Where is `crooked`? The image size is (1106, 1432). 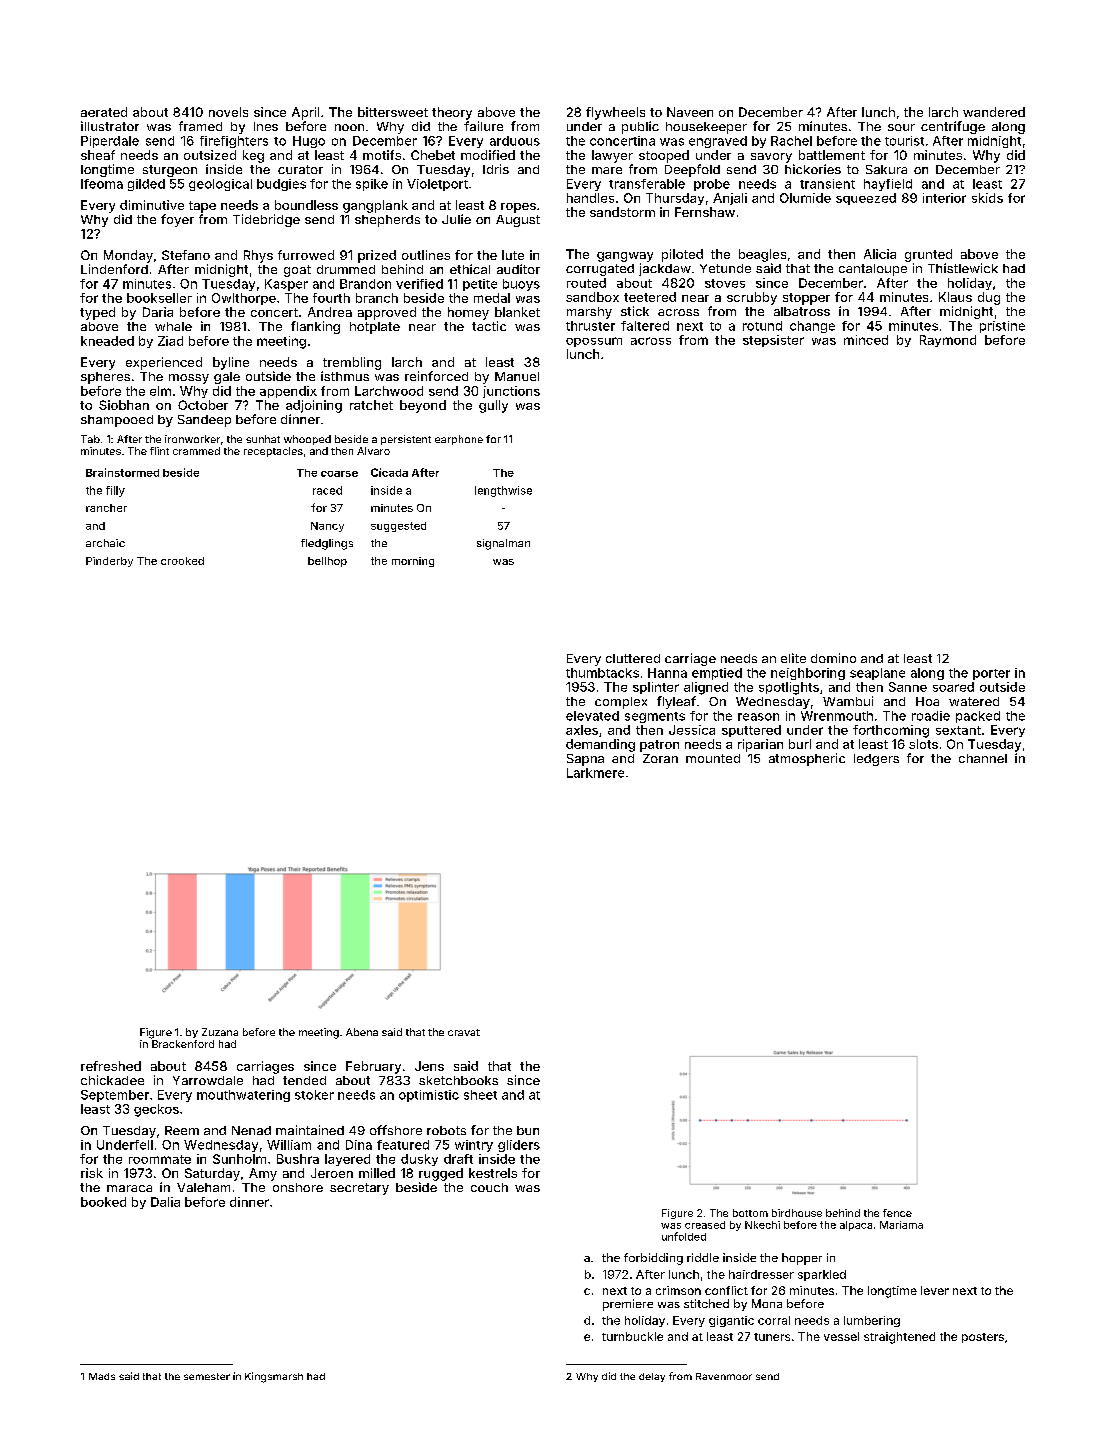 crooked is located at coordinates (182, 561).
